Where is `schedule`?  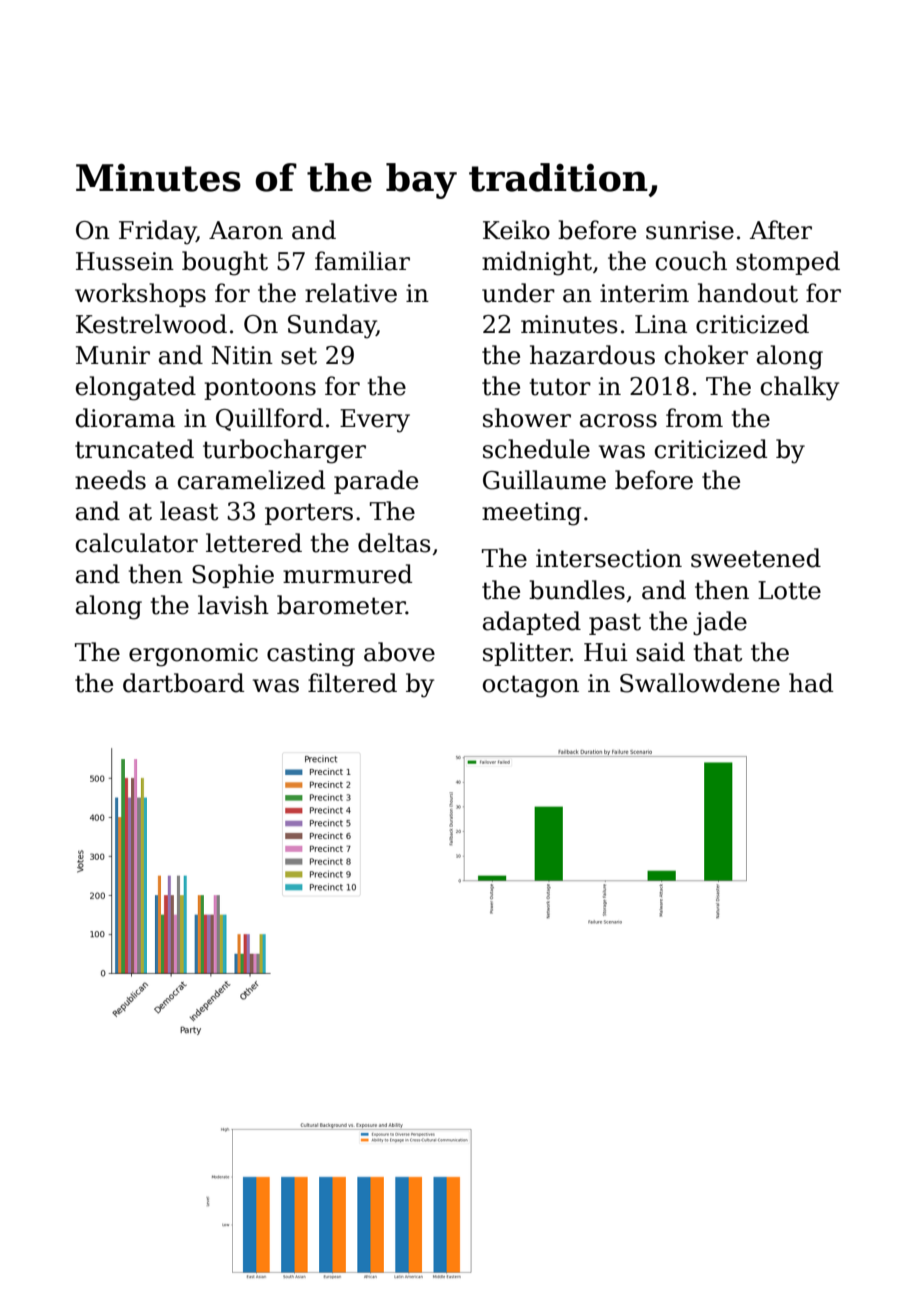 schedule is located at coordinates (536, 449).
